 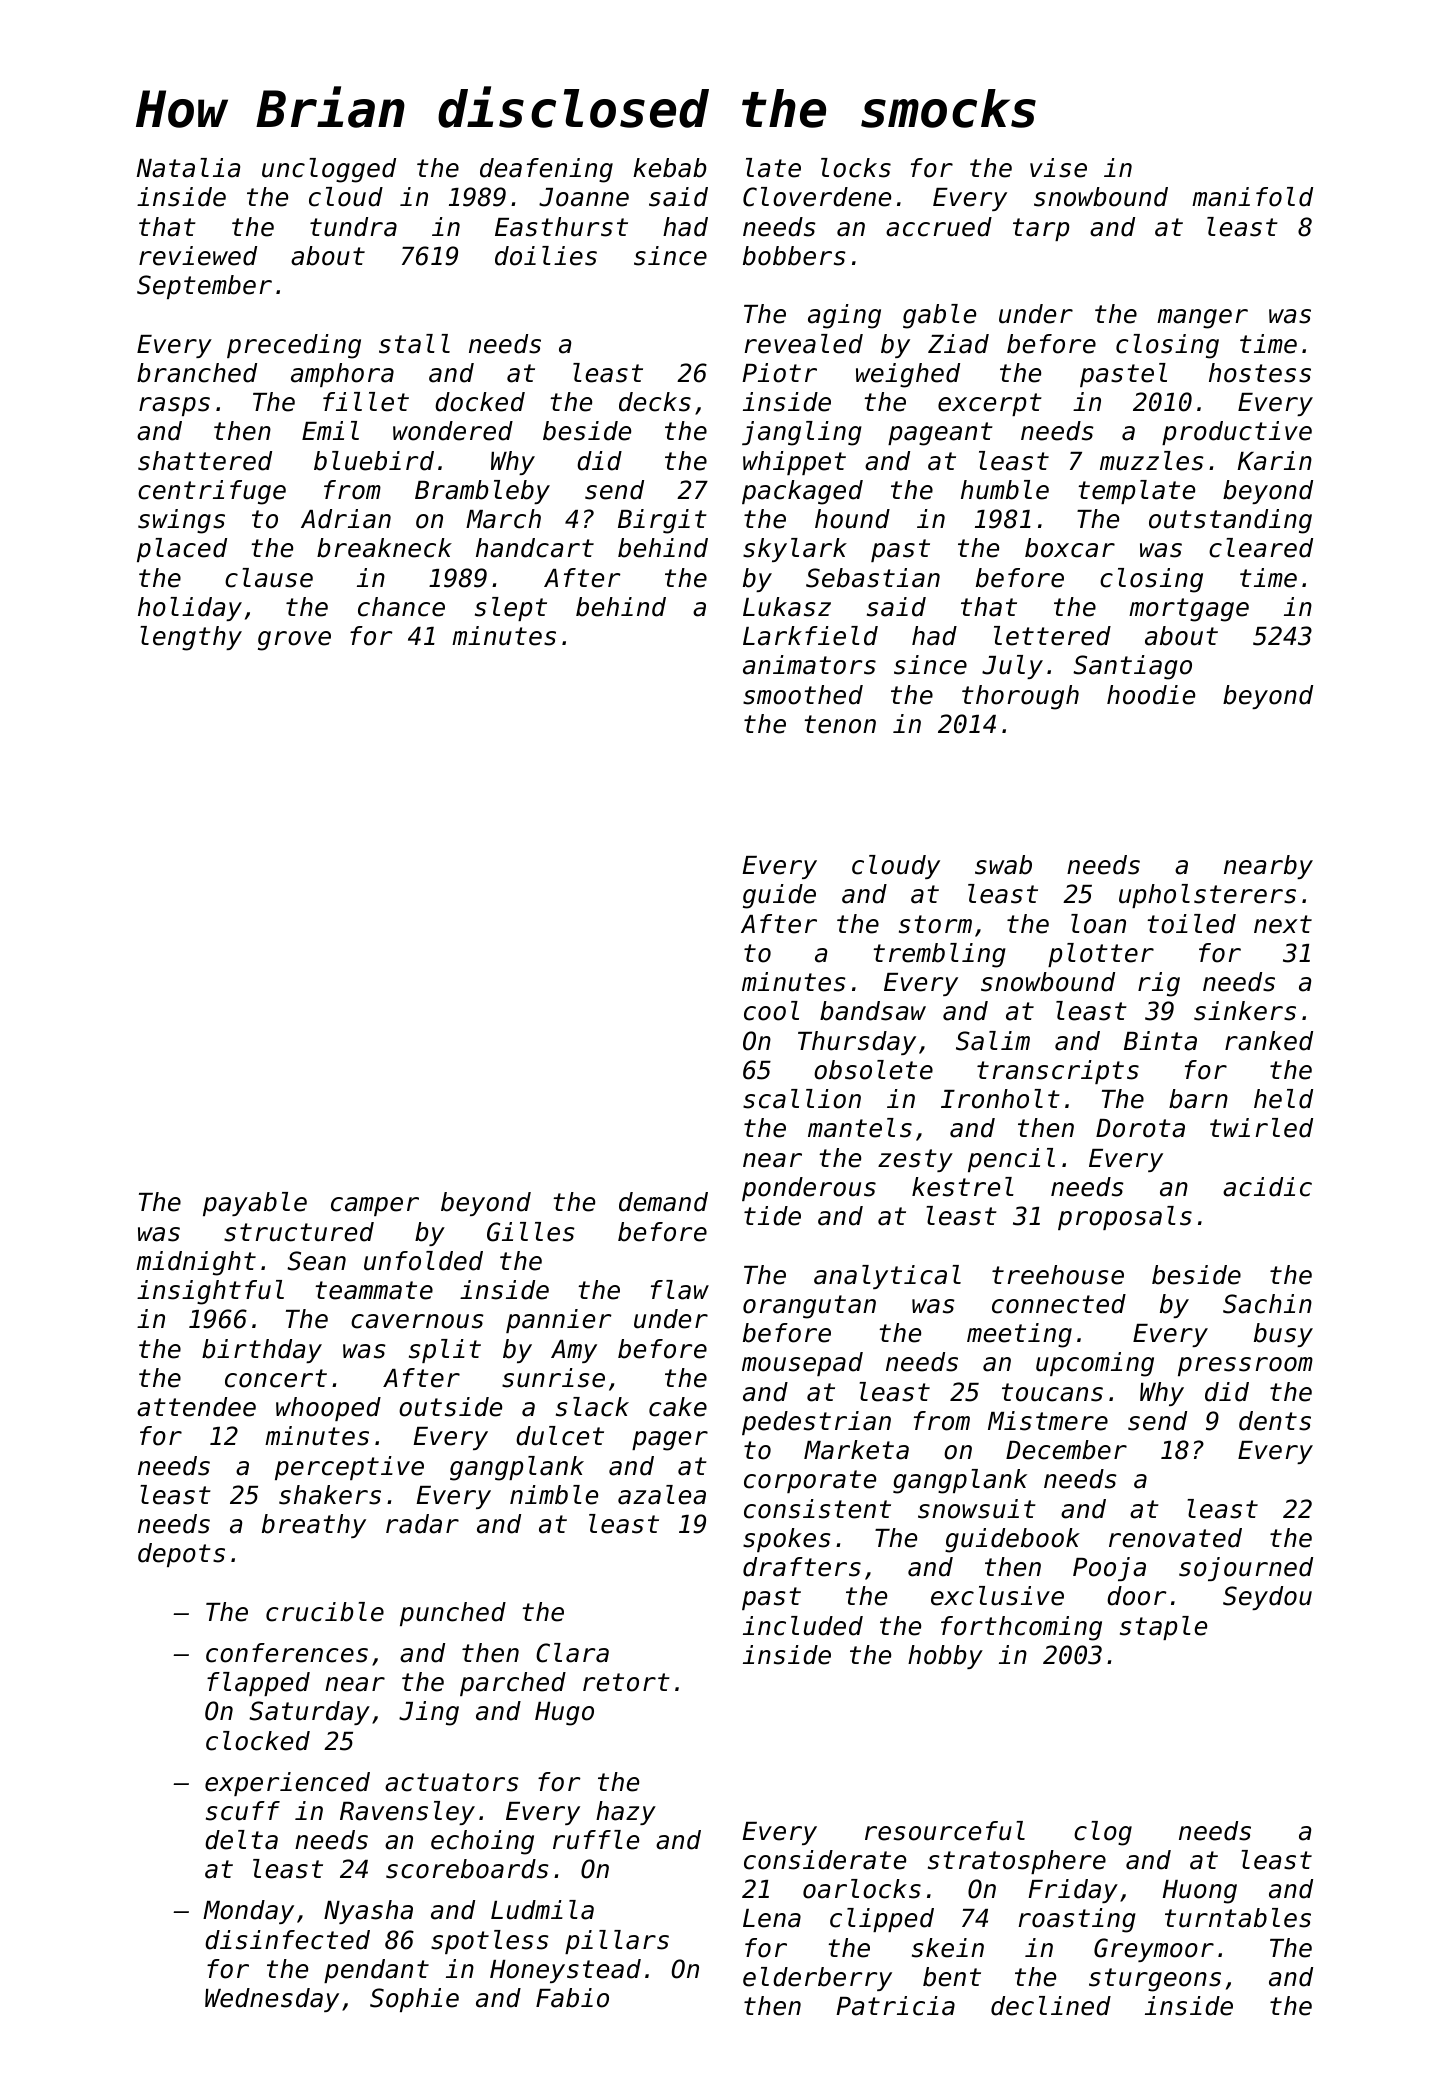 I want to click on azalea, so click(x=662, y=1495).
